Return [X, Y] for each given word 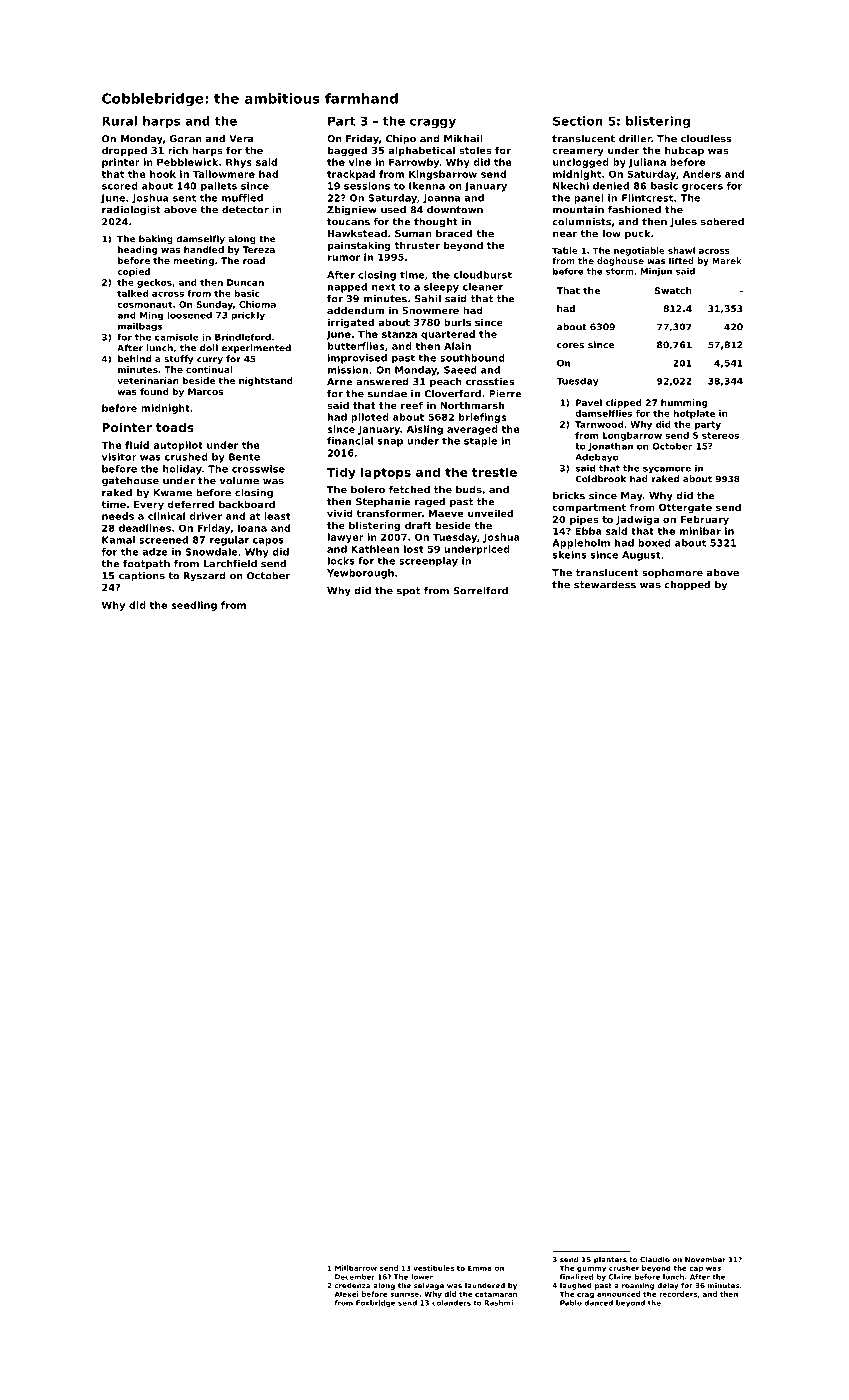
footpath [146, 564]
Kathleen [375, 549]
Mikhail [463, 139]
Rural [120, 121]
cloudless [706, 139]
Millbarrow [356, 1268]
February [705, 520]
